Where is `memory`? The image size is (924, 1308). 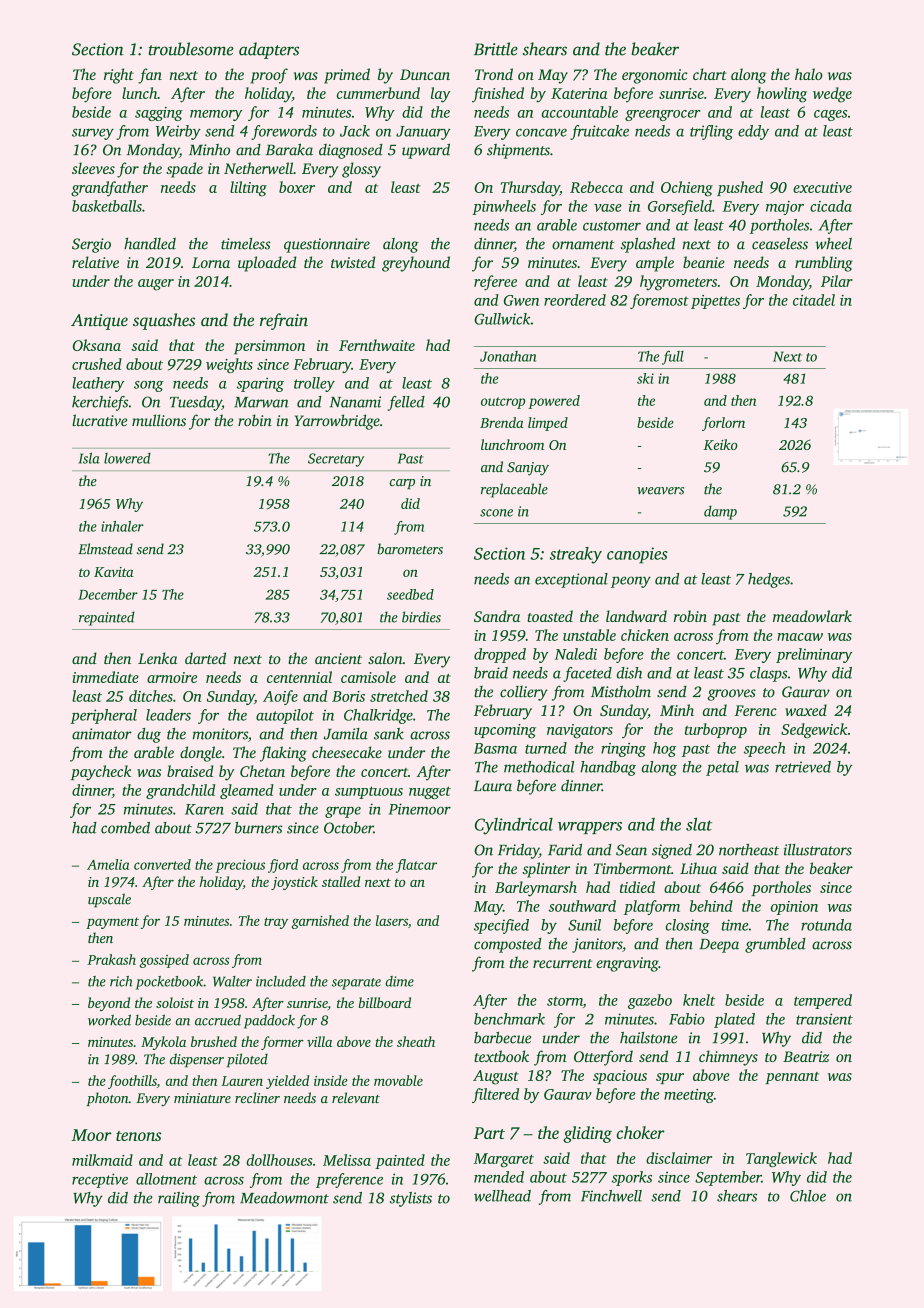 memory is located at coordinates (216, 115).
